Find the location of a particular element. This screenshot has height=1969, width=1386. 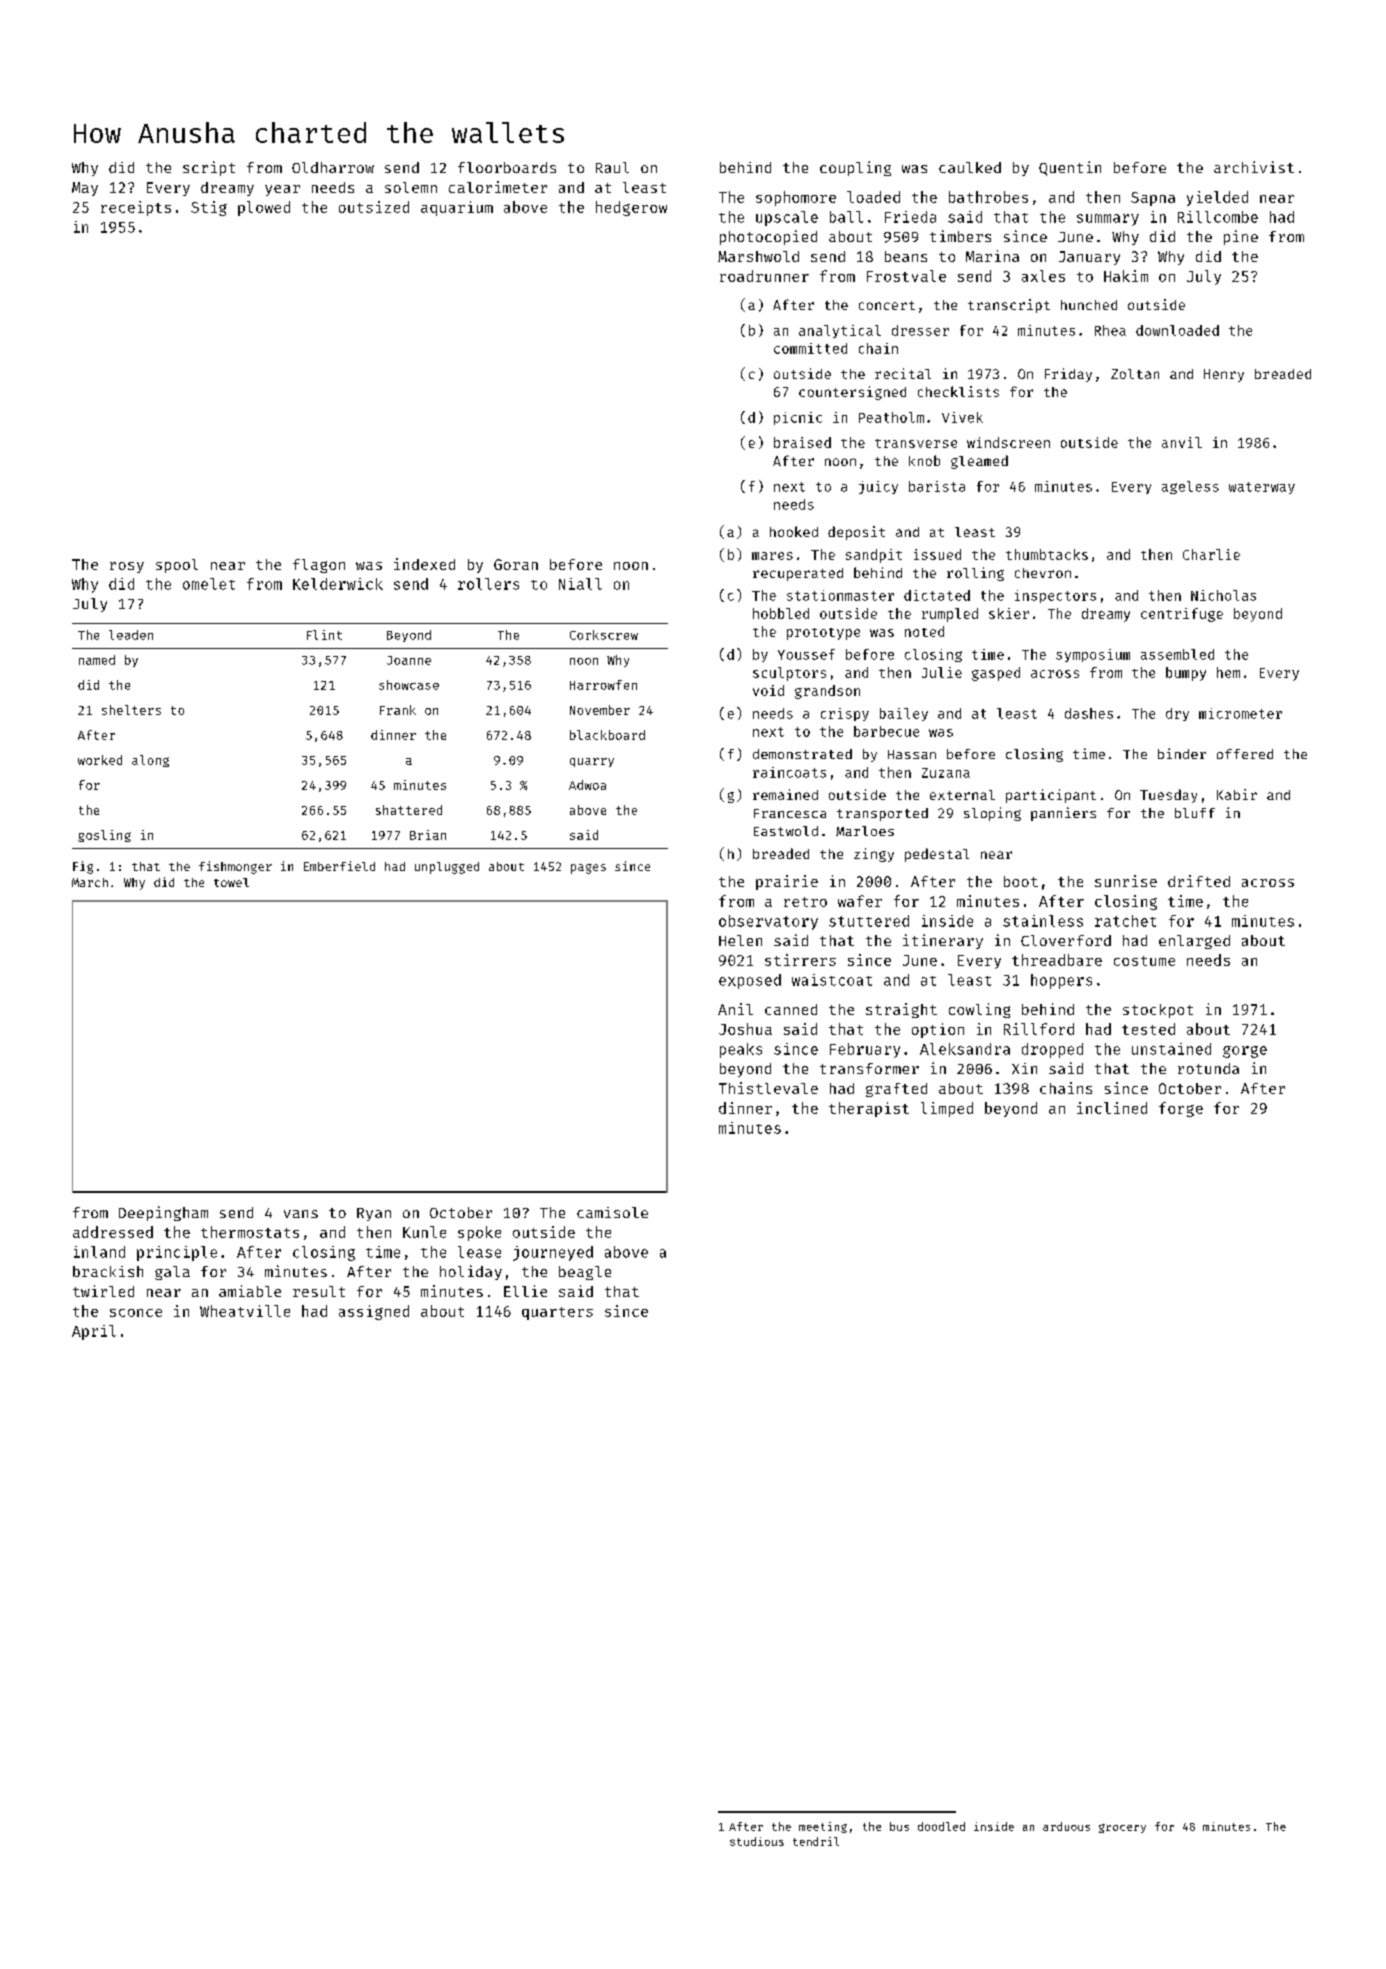

therapist is located at coordinates (869, 1109).
